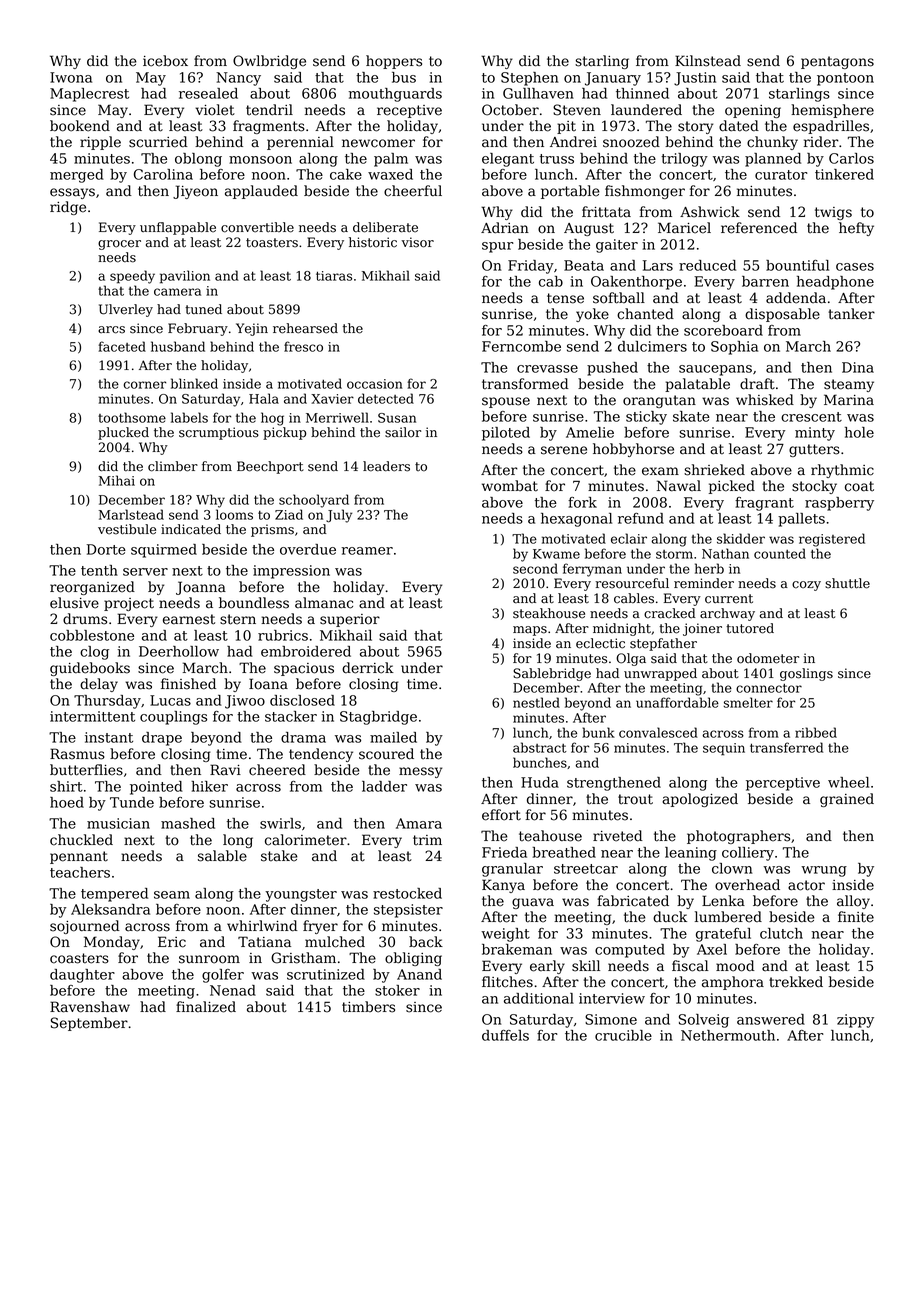  What do you see at coordinates (206, 1007) in the image?
I see `finalized` at bounding box center [206, 1007].
